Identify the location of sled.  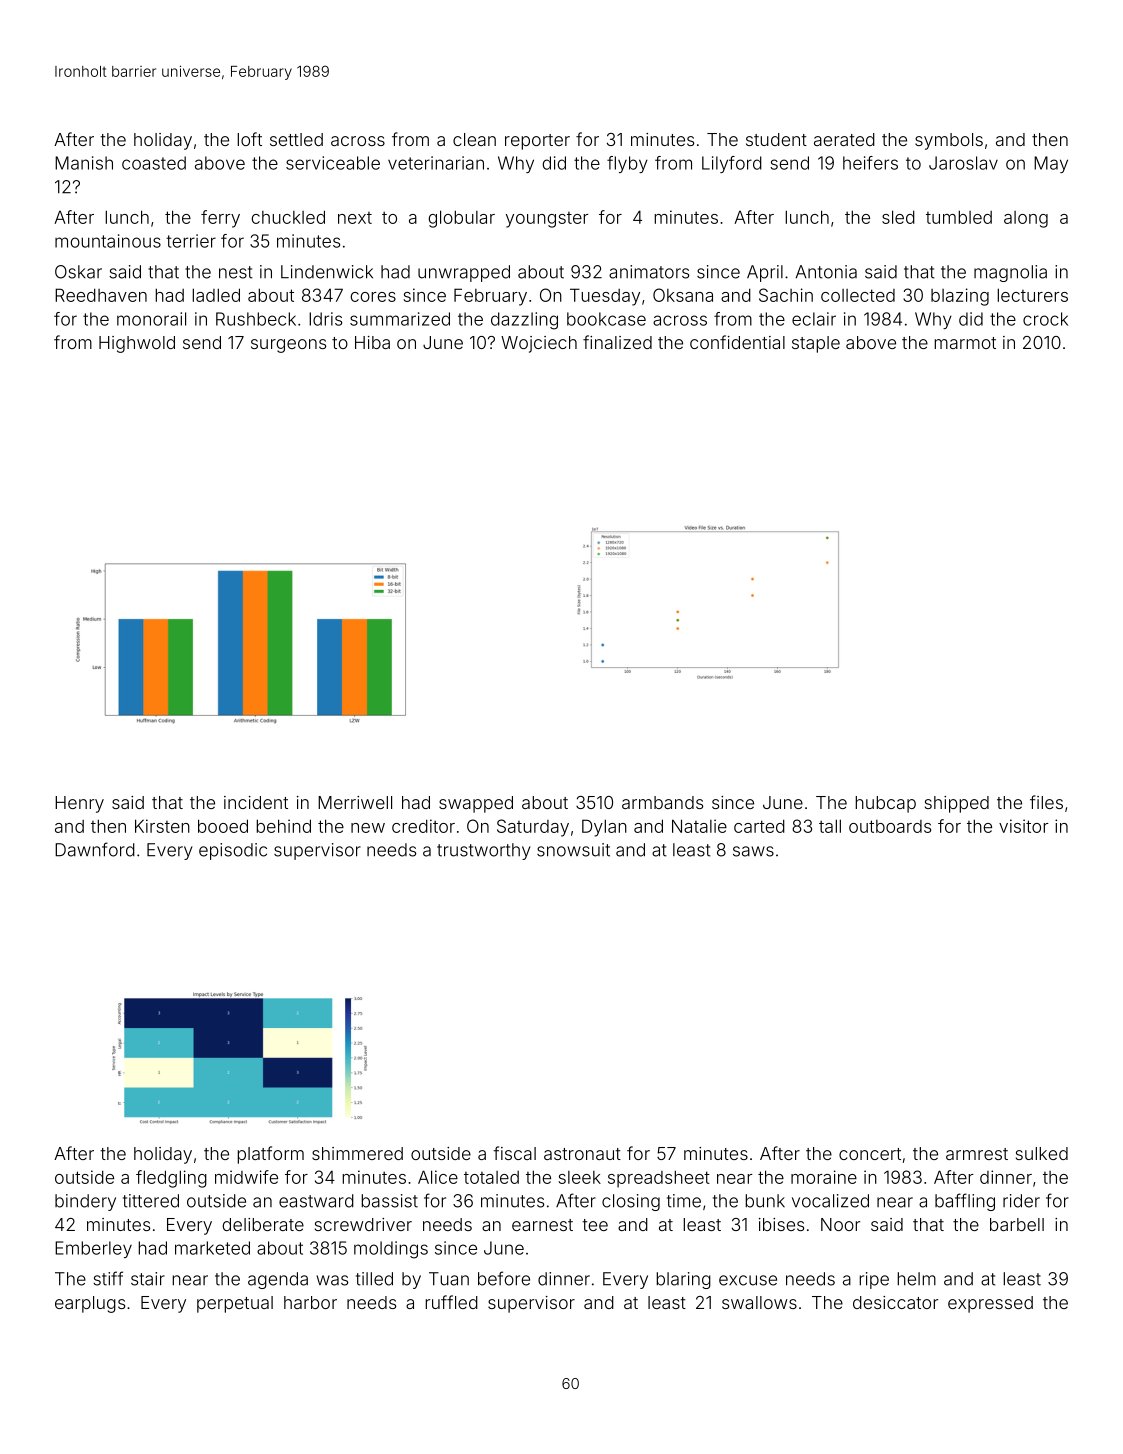
(898, 217).
